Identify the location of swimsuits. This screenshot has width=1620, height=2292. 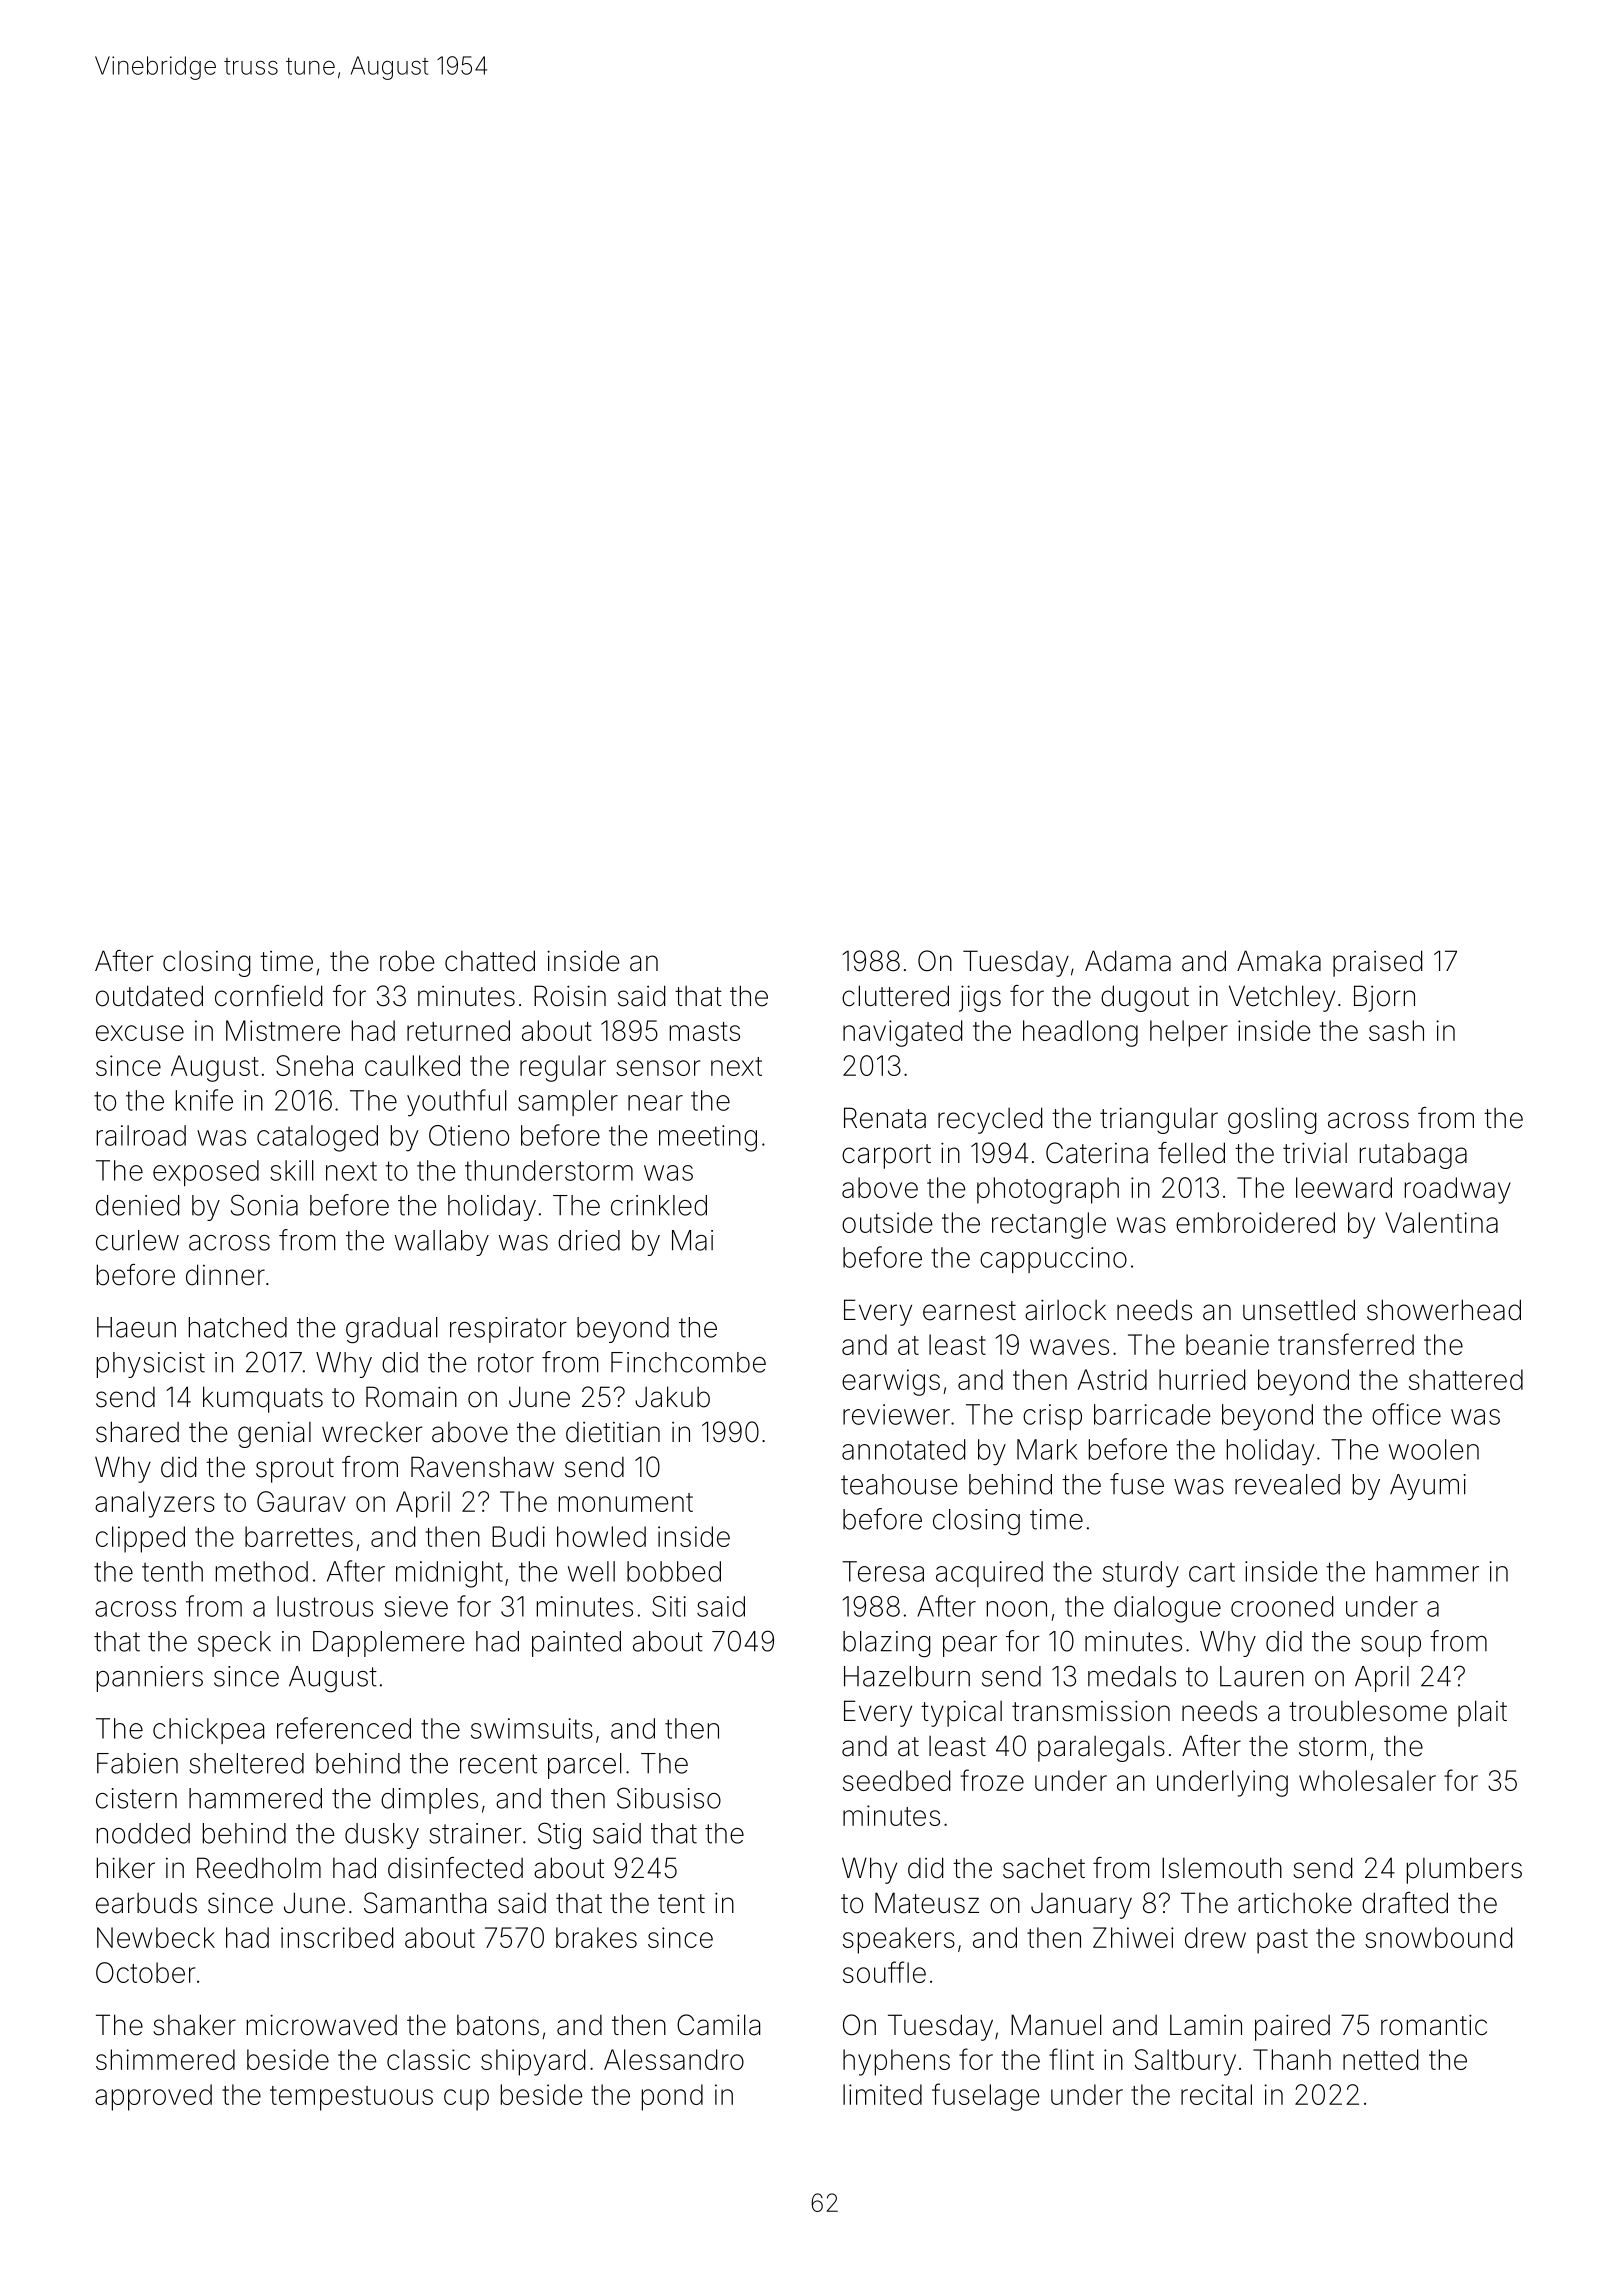
(532, 1728).
